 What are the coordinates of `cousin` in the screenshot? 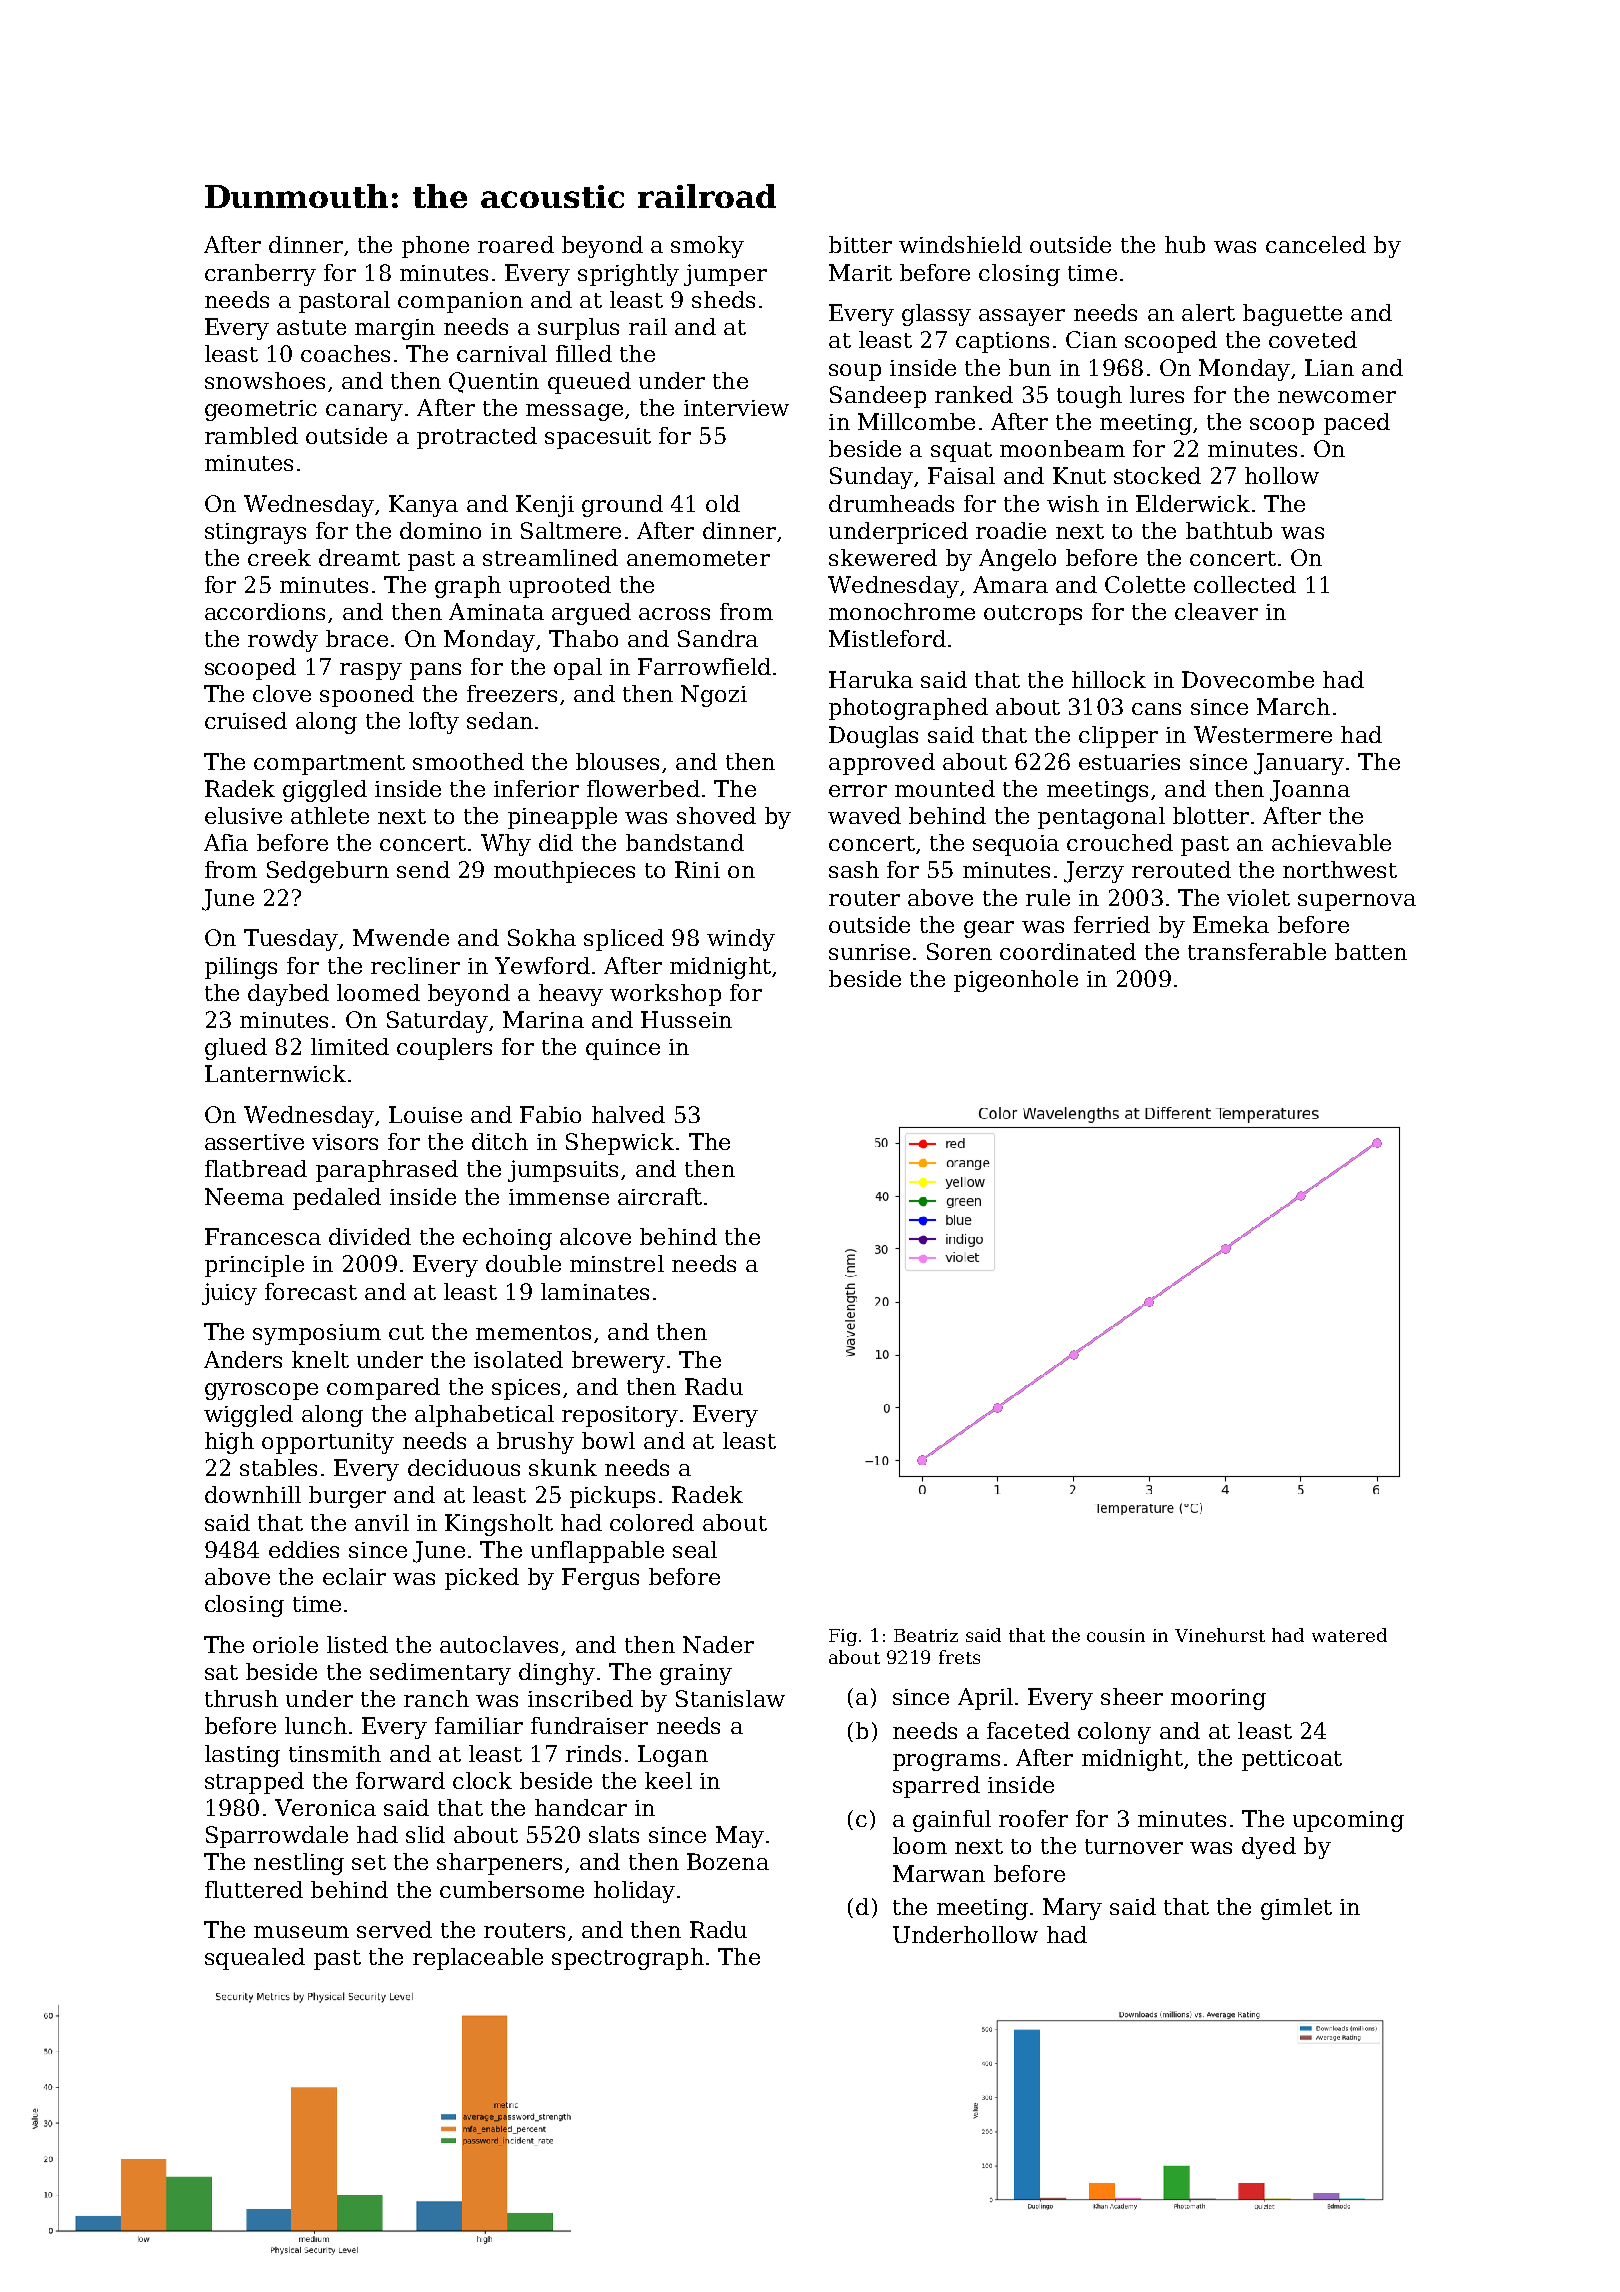 It's located at (1116, 1635).
